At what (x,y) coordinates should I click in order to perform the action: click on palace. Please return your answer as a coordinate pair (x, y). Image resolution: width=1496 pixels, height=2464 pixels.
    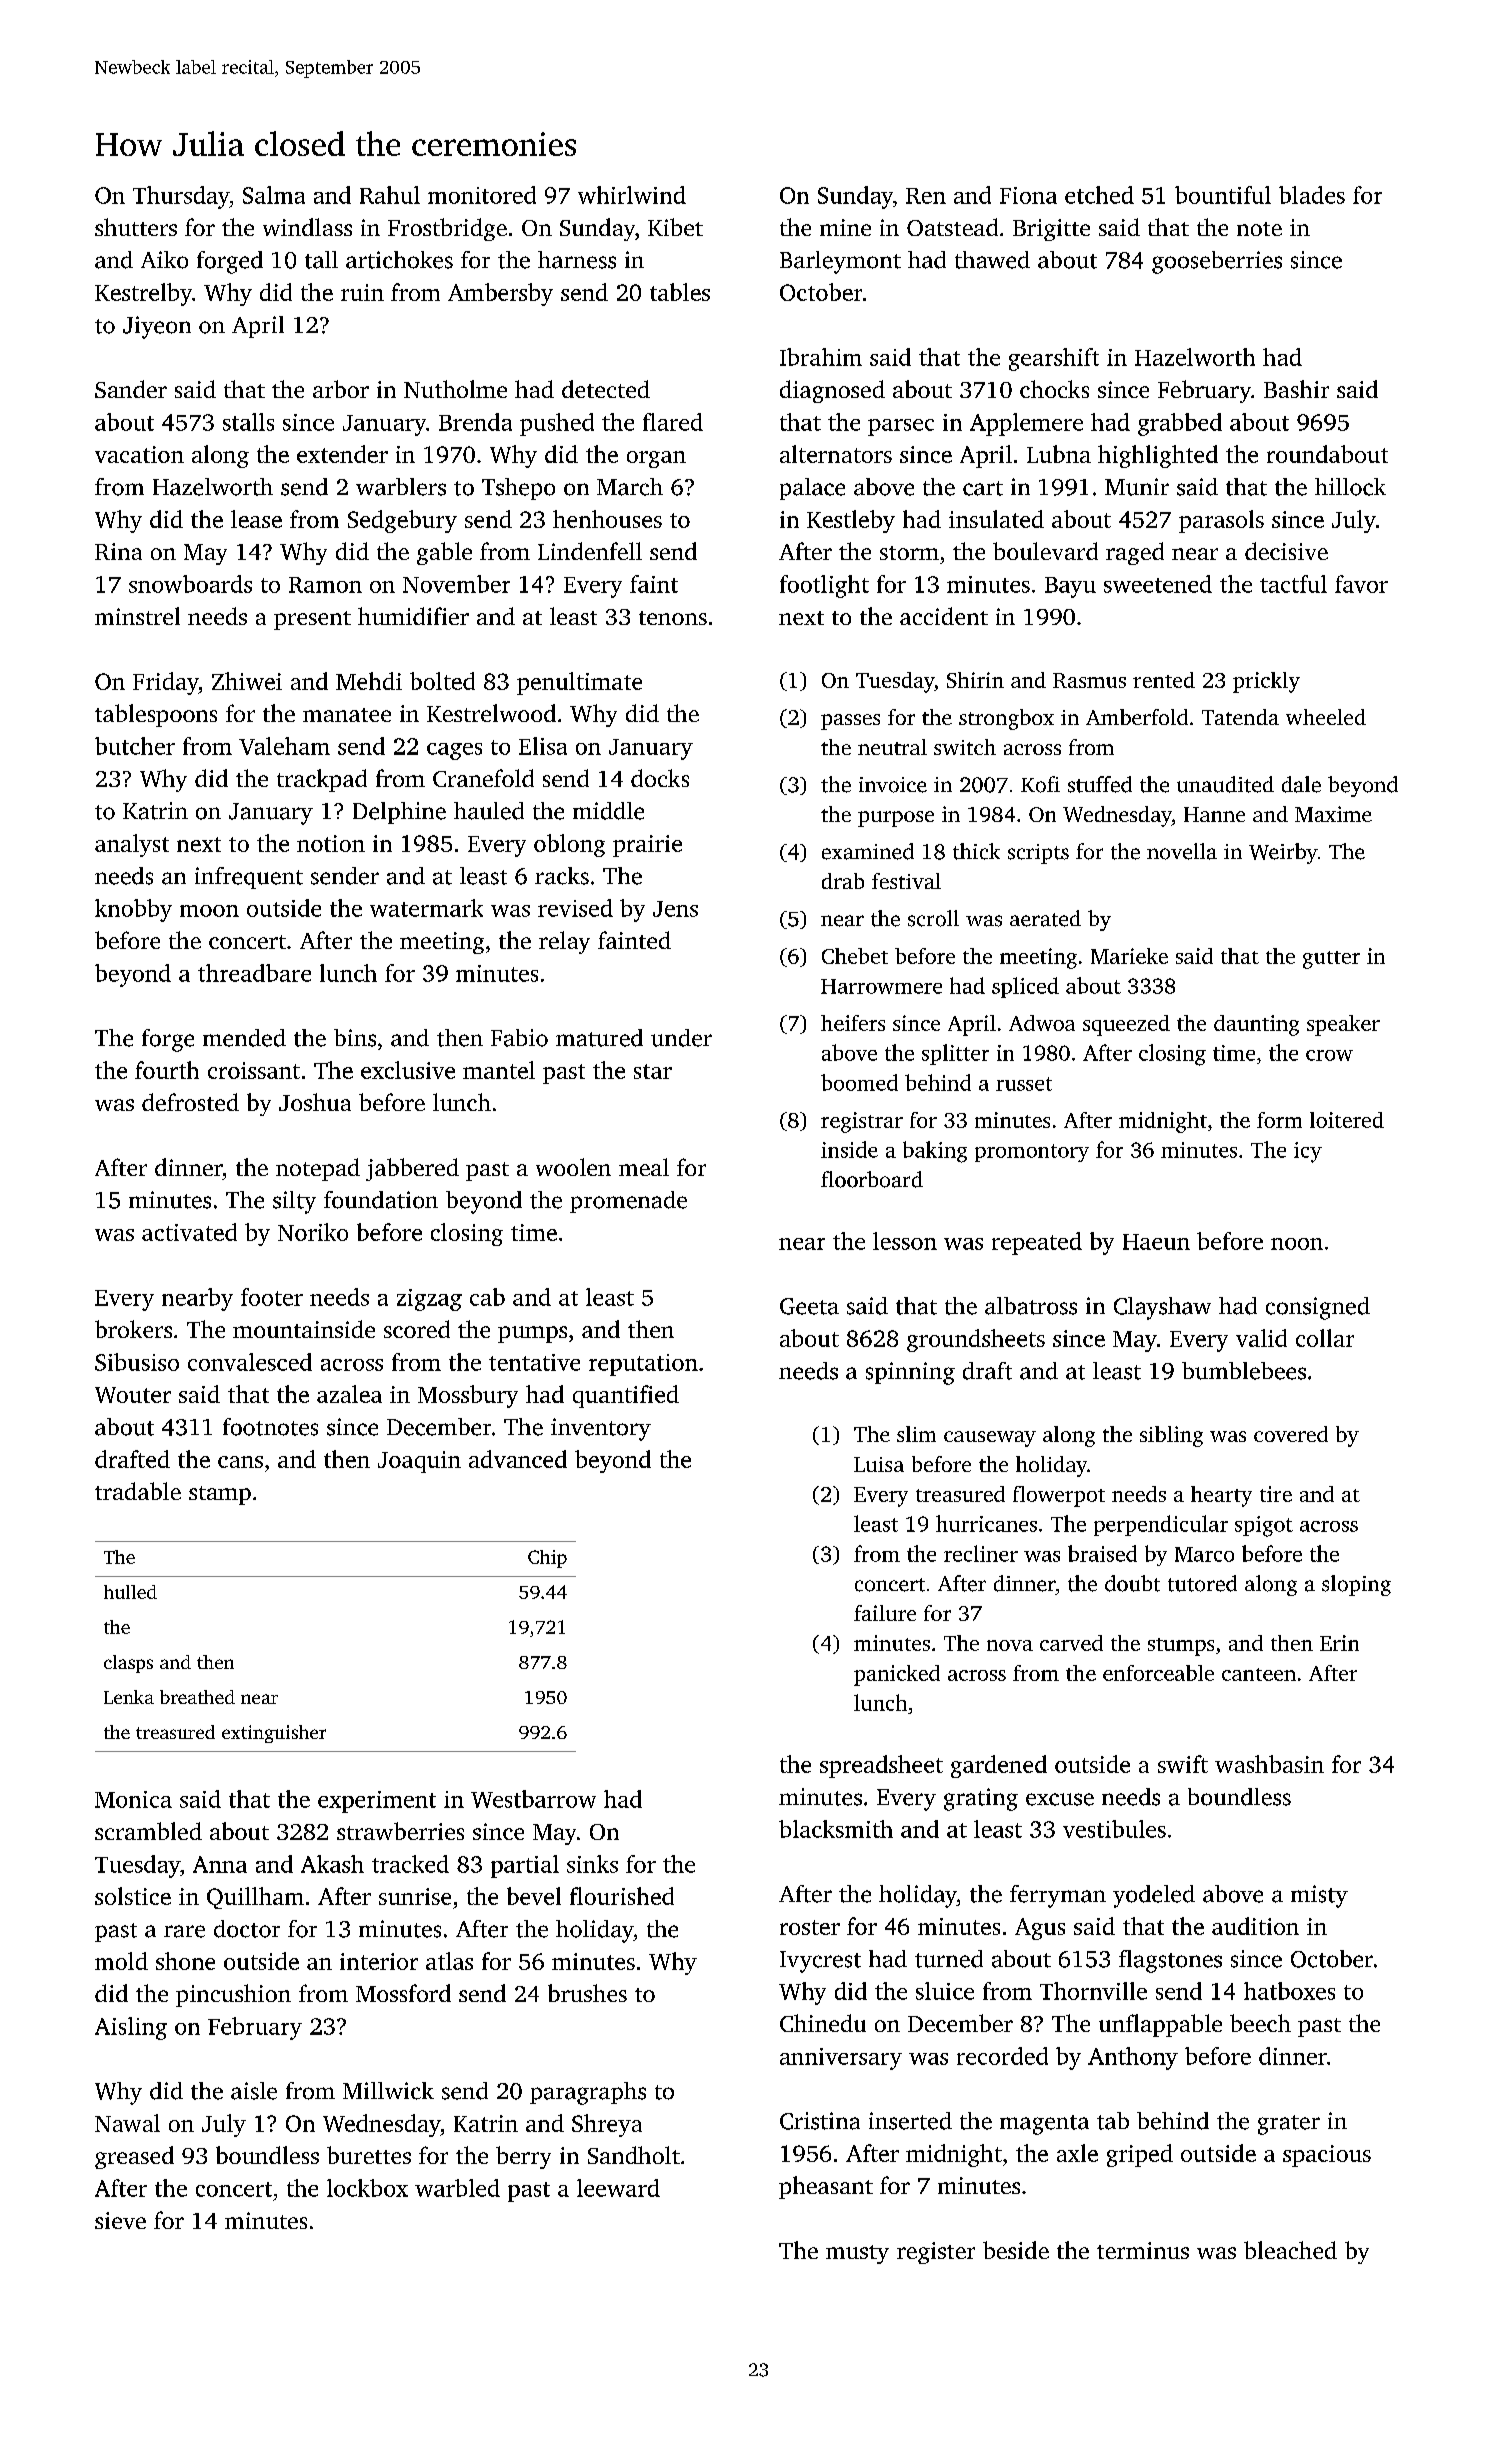
    Looking at the image, I should click on (812, 489).
